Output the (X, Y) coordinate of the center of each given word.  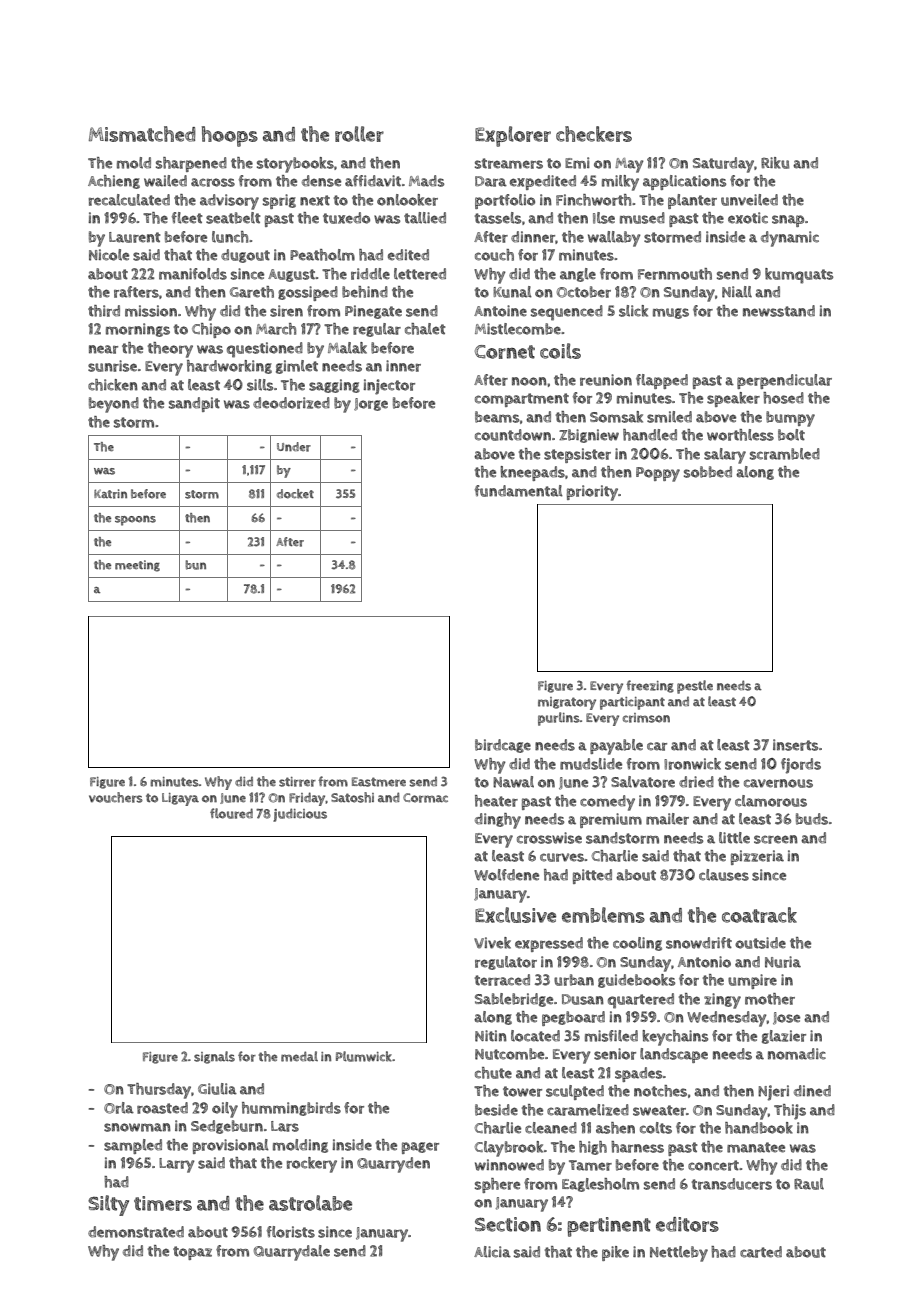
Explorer (513, 136)
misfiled (611, 1036)
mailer (667, 819)
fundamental (519, 491)
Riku (775, 163)
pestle (695, 687)
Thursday (159, 1091)
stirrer (297, 782)
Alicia (492, 1252)
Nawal (513, 782)
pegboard (573, 1018)
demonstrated (136, 1232)
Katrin (110, 494)
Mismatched (142, 134)
